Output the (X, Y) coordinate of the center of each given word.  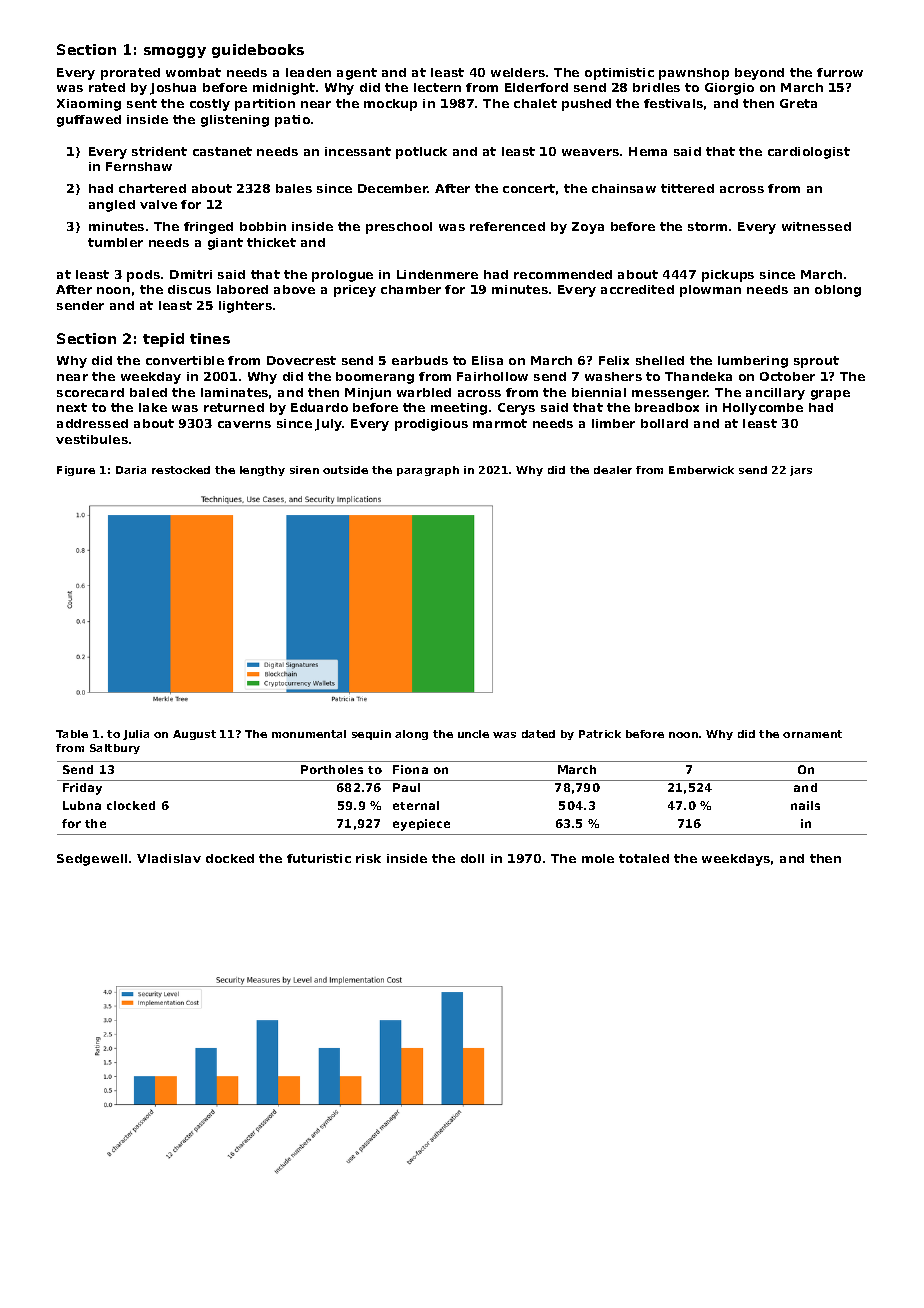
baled (148, 392)
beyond (759, 74)
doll (472, 858)
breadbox (667, 407)
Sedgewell (92, 860)
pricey (355, 291)
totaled (644, 858)
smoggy (175, 52)
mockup (390, 105)
